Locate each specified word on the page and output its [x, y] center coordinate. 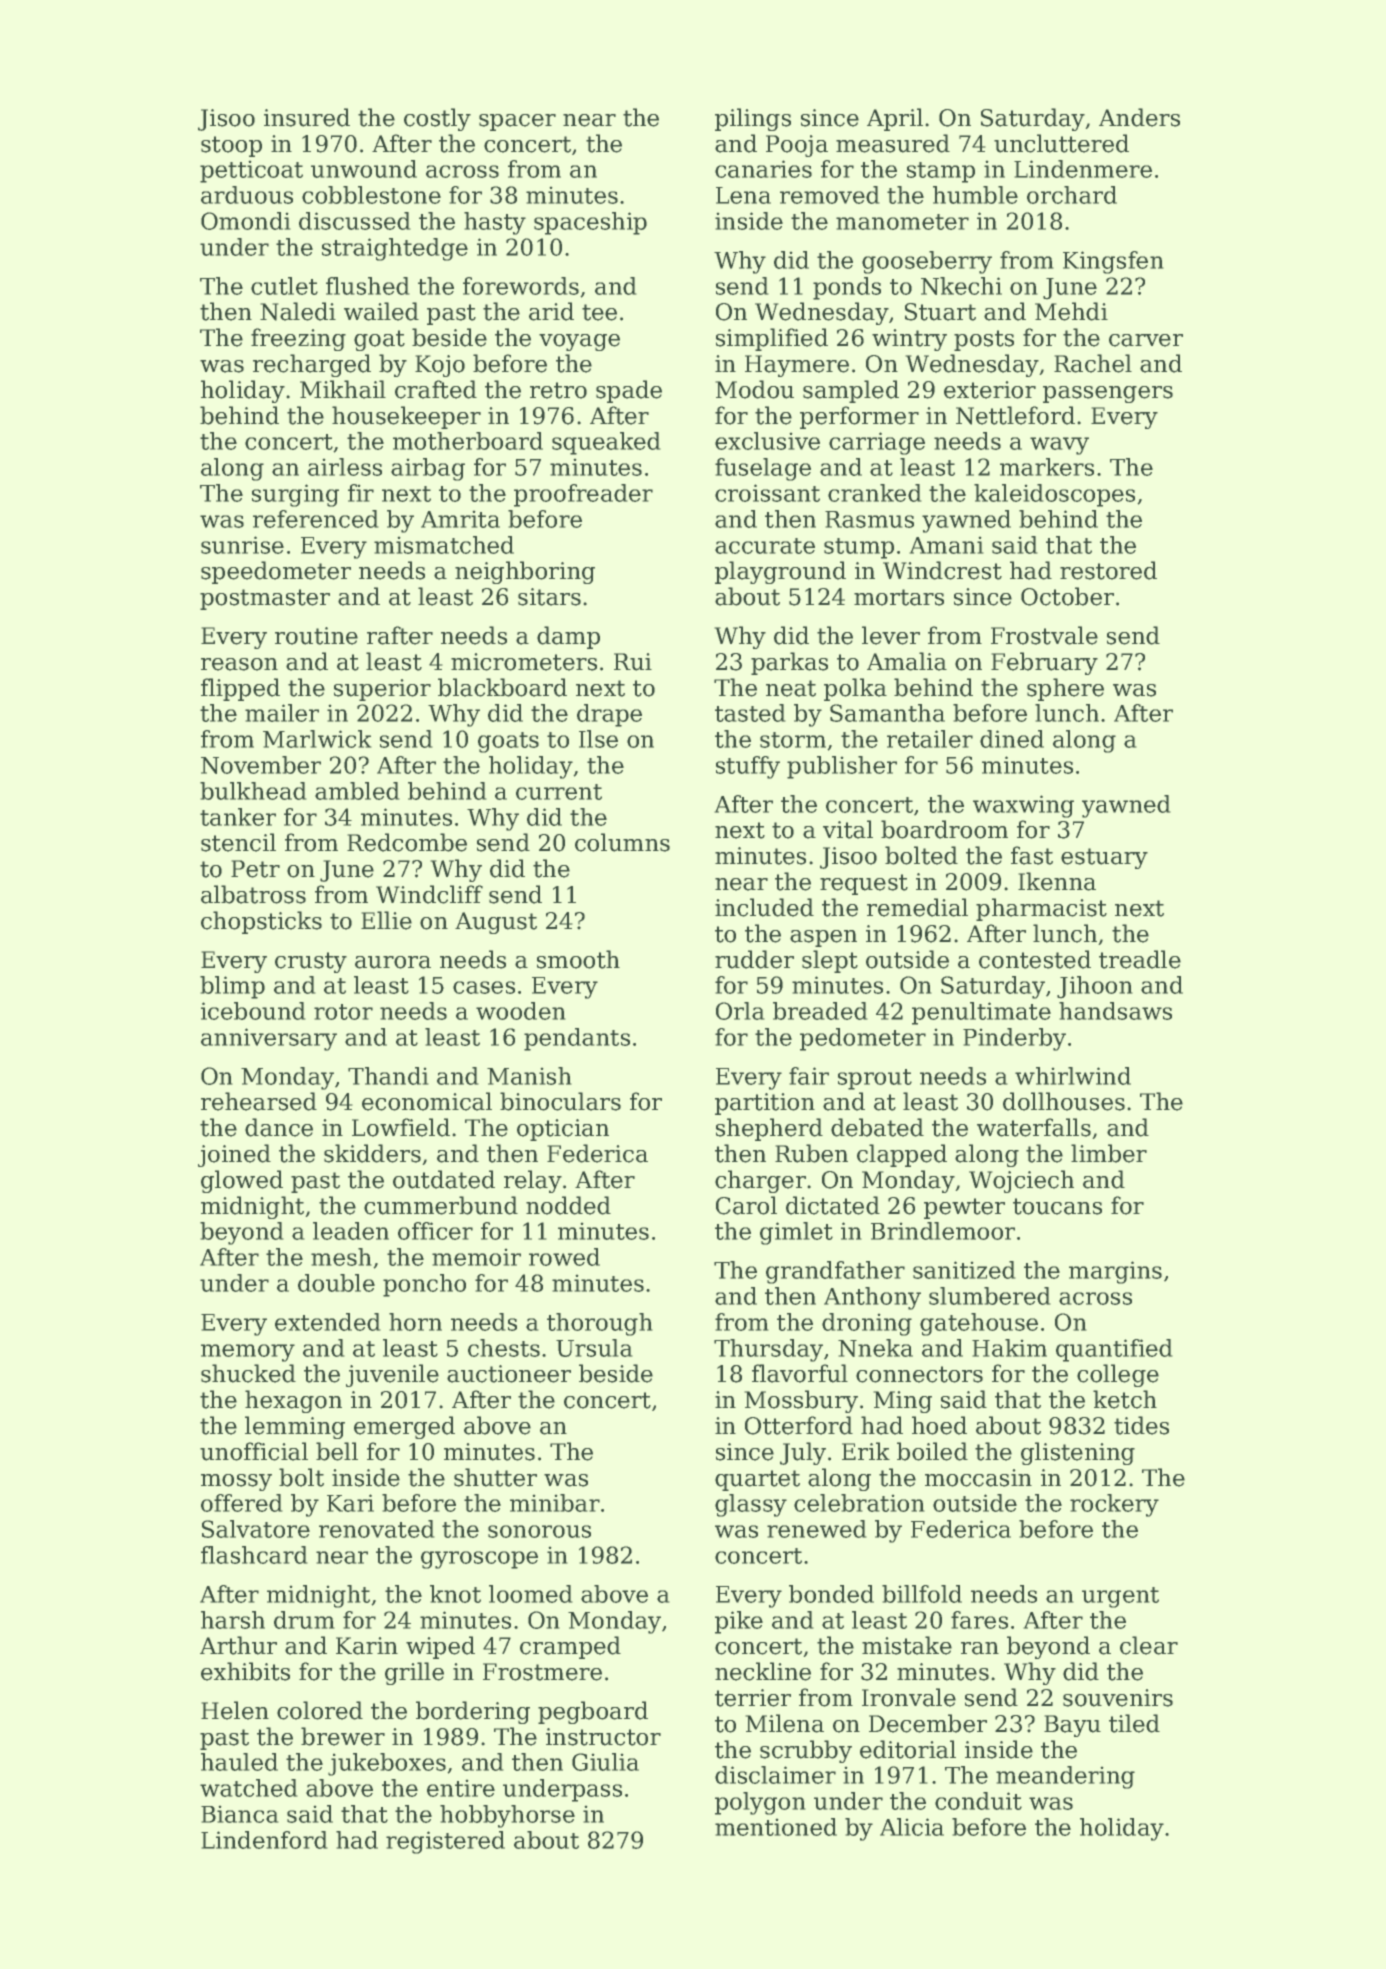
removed [829, 195]
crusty [311, 962]
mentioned [776, 1827]
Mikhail [343, 389]
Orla [740, 1011]
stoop [231, 146]
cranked [874, 493]
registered [445, 1842]
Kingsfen [1113, 262]
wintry [909, 340]
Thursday [768, 1350]
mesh [341, 1257]
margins [1115, 1272]
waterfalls [1034, 1127]
